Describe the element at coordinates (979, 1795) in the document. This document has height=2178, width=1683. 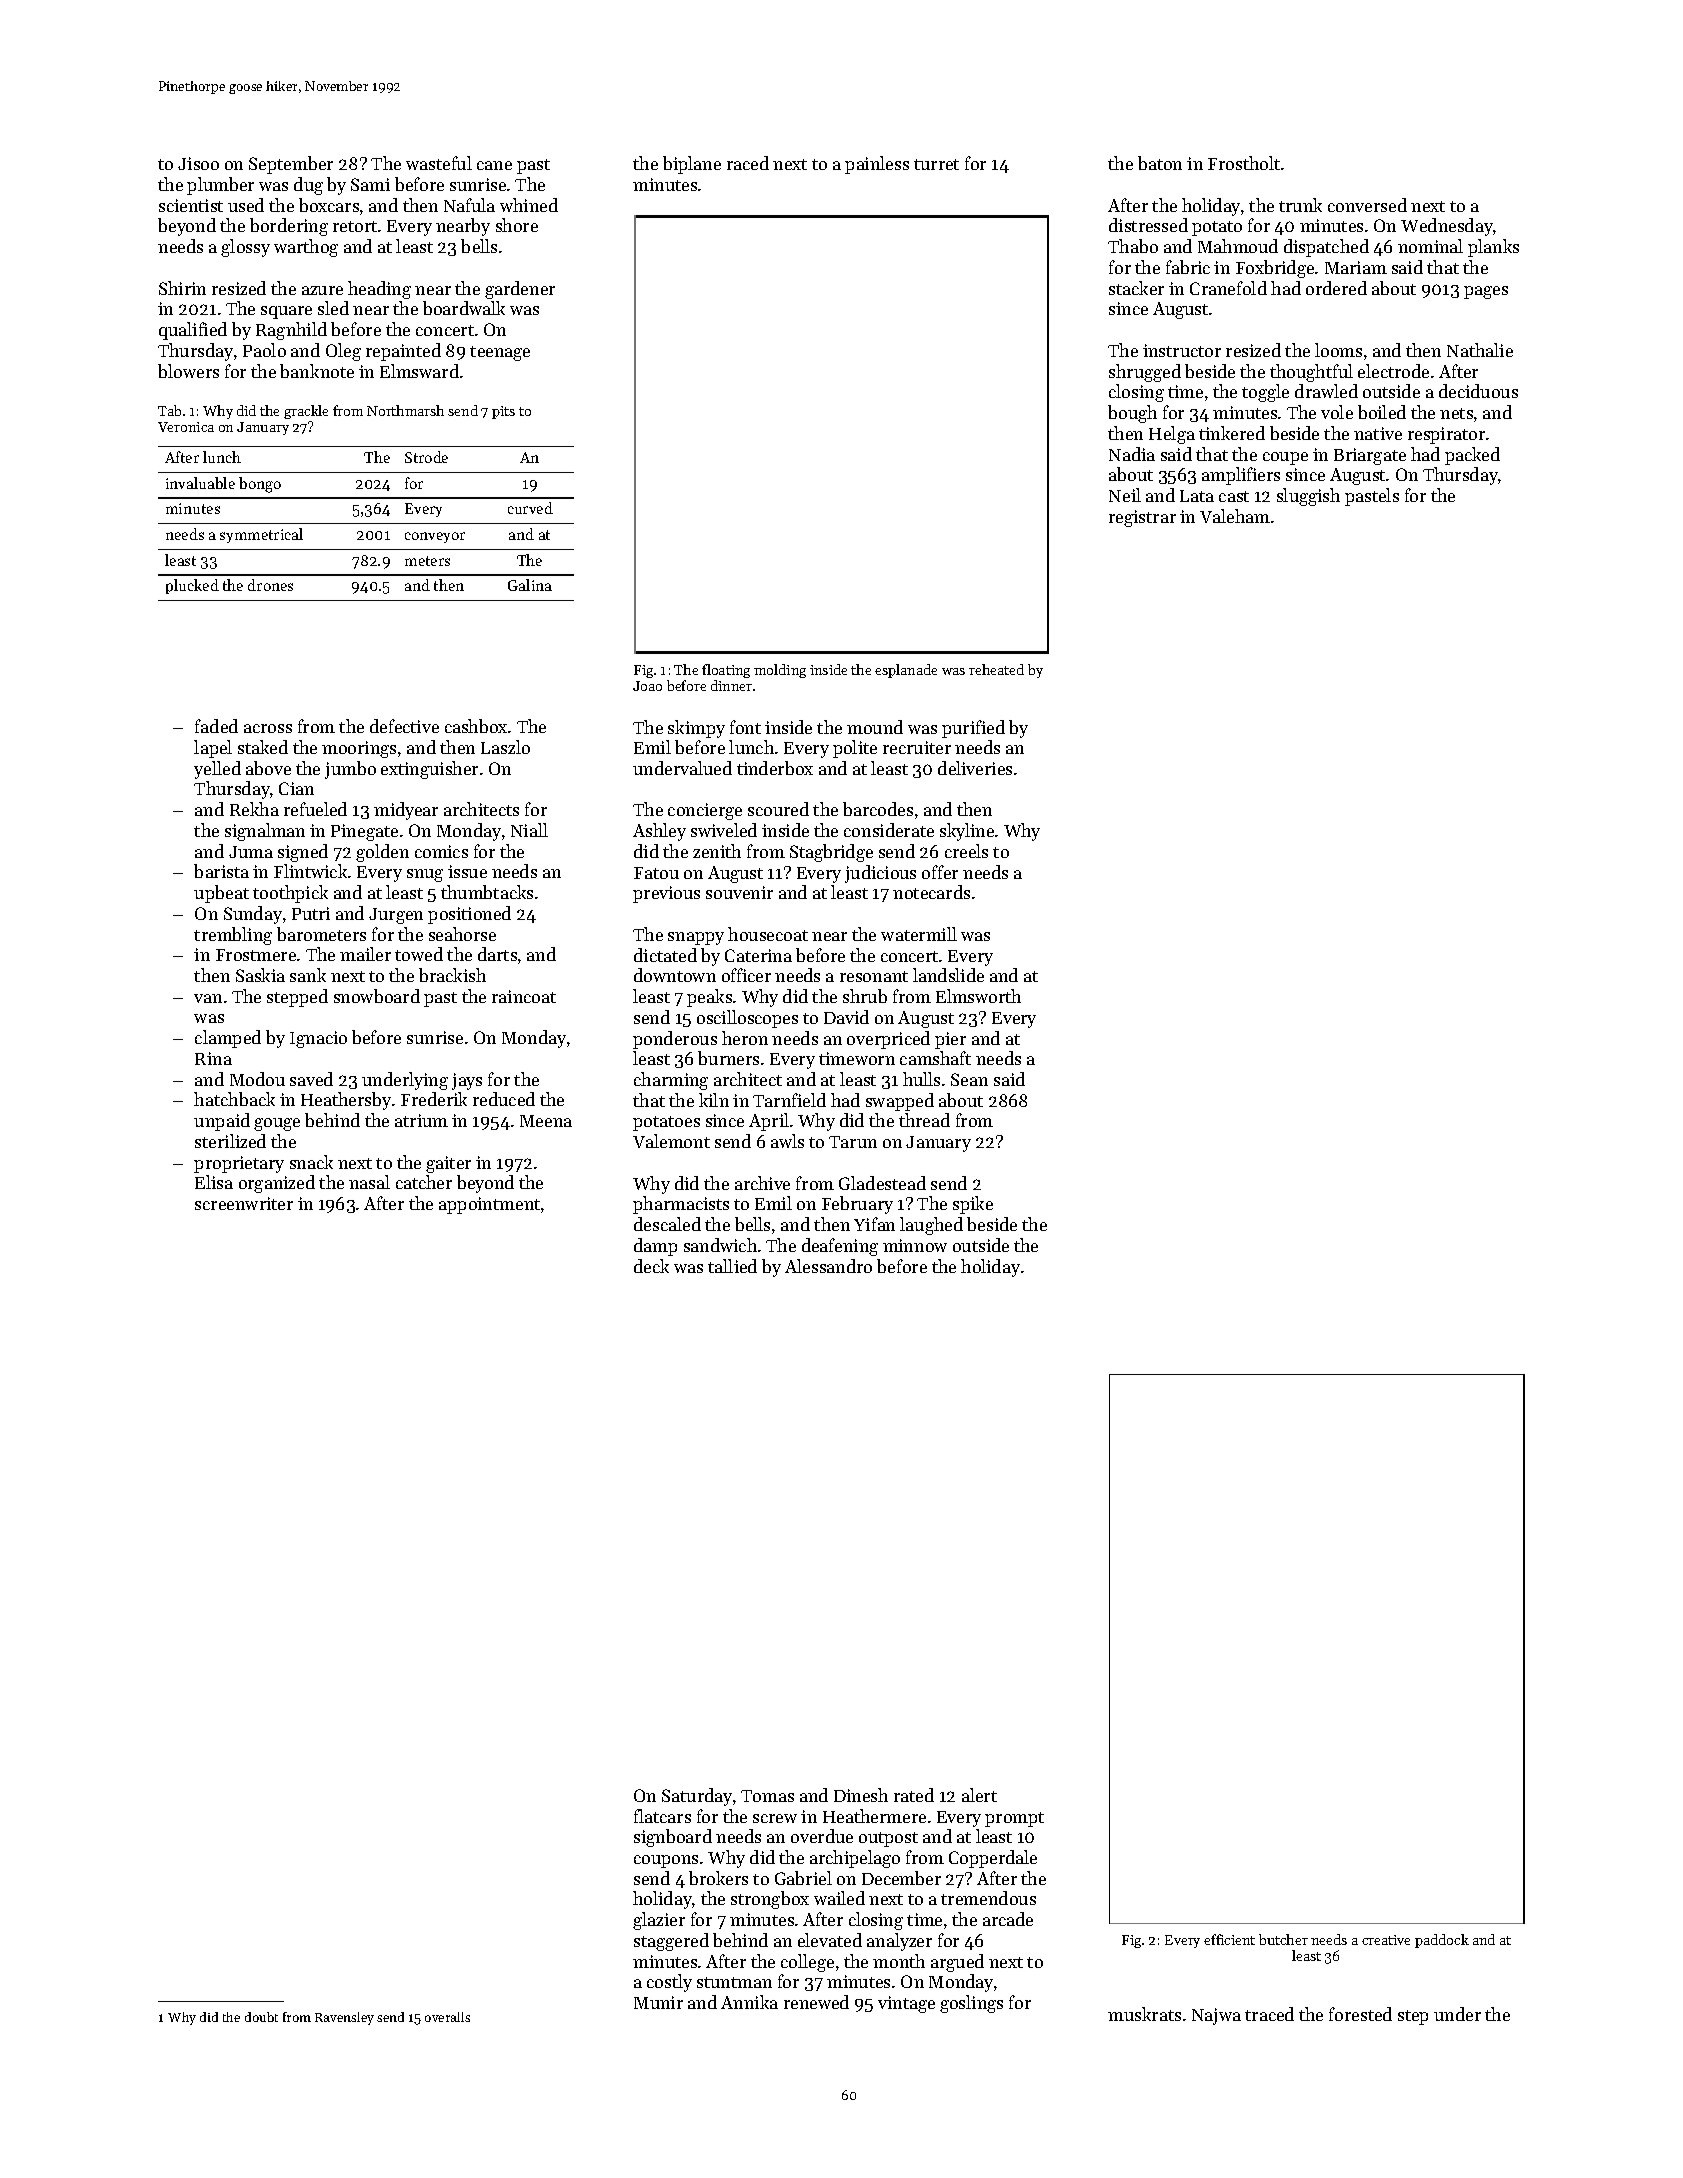
I see `alert` at that location.
